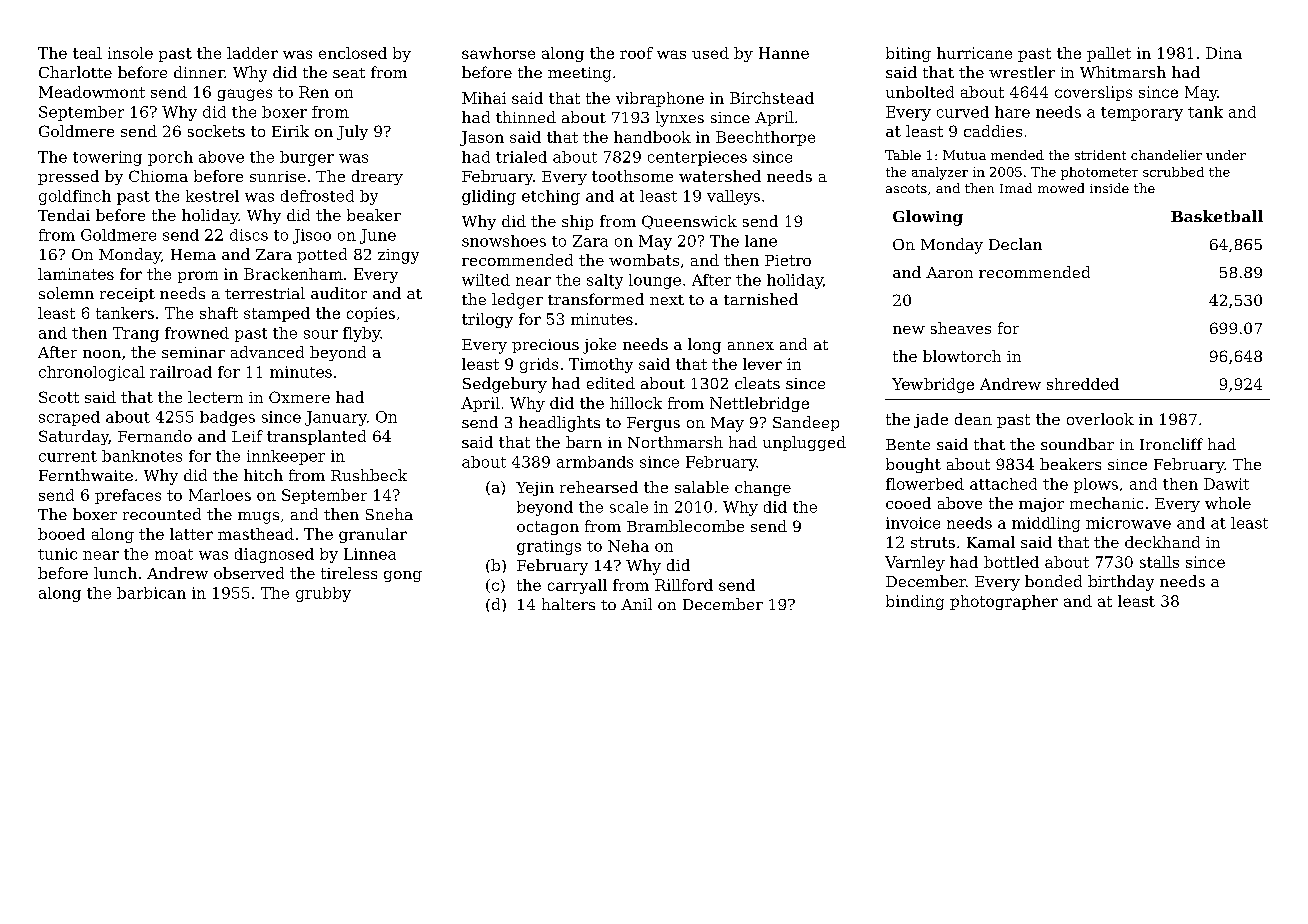 The image size is (1308, 924). Describe the element at coordinates (87, 53) in the page. I see `teal` at that location.
